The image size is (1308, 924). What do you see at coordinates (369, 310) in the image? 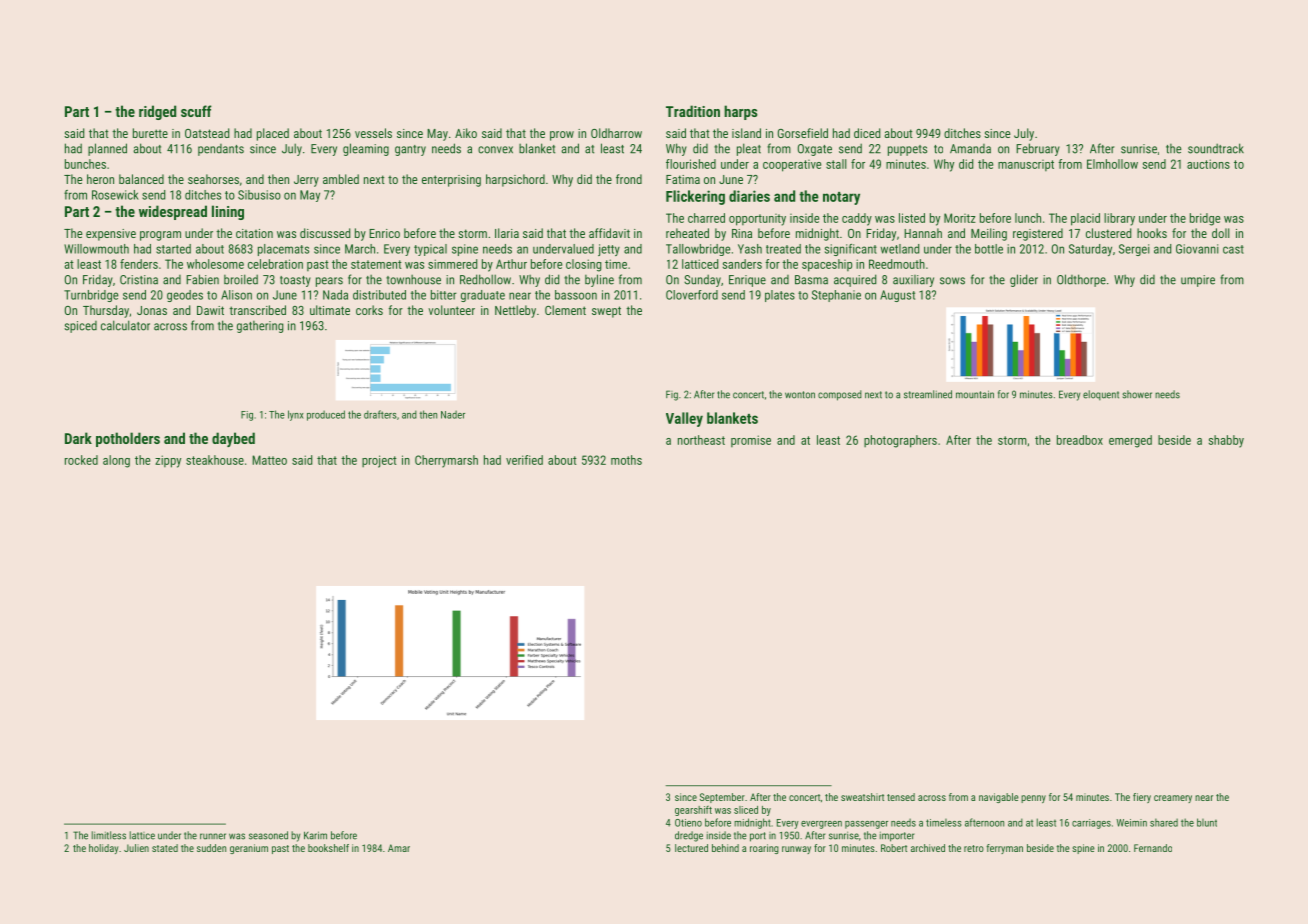
I see `corks` at bounding box center [369, 310].
